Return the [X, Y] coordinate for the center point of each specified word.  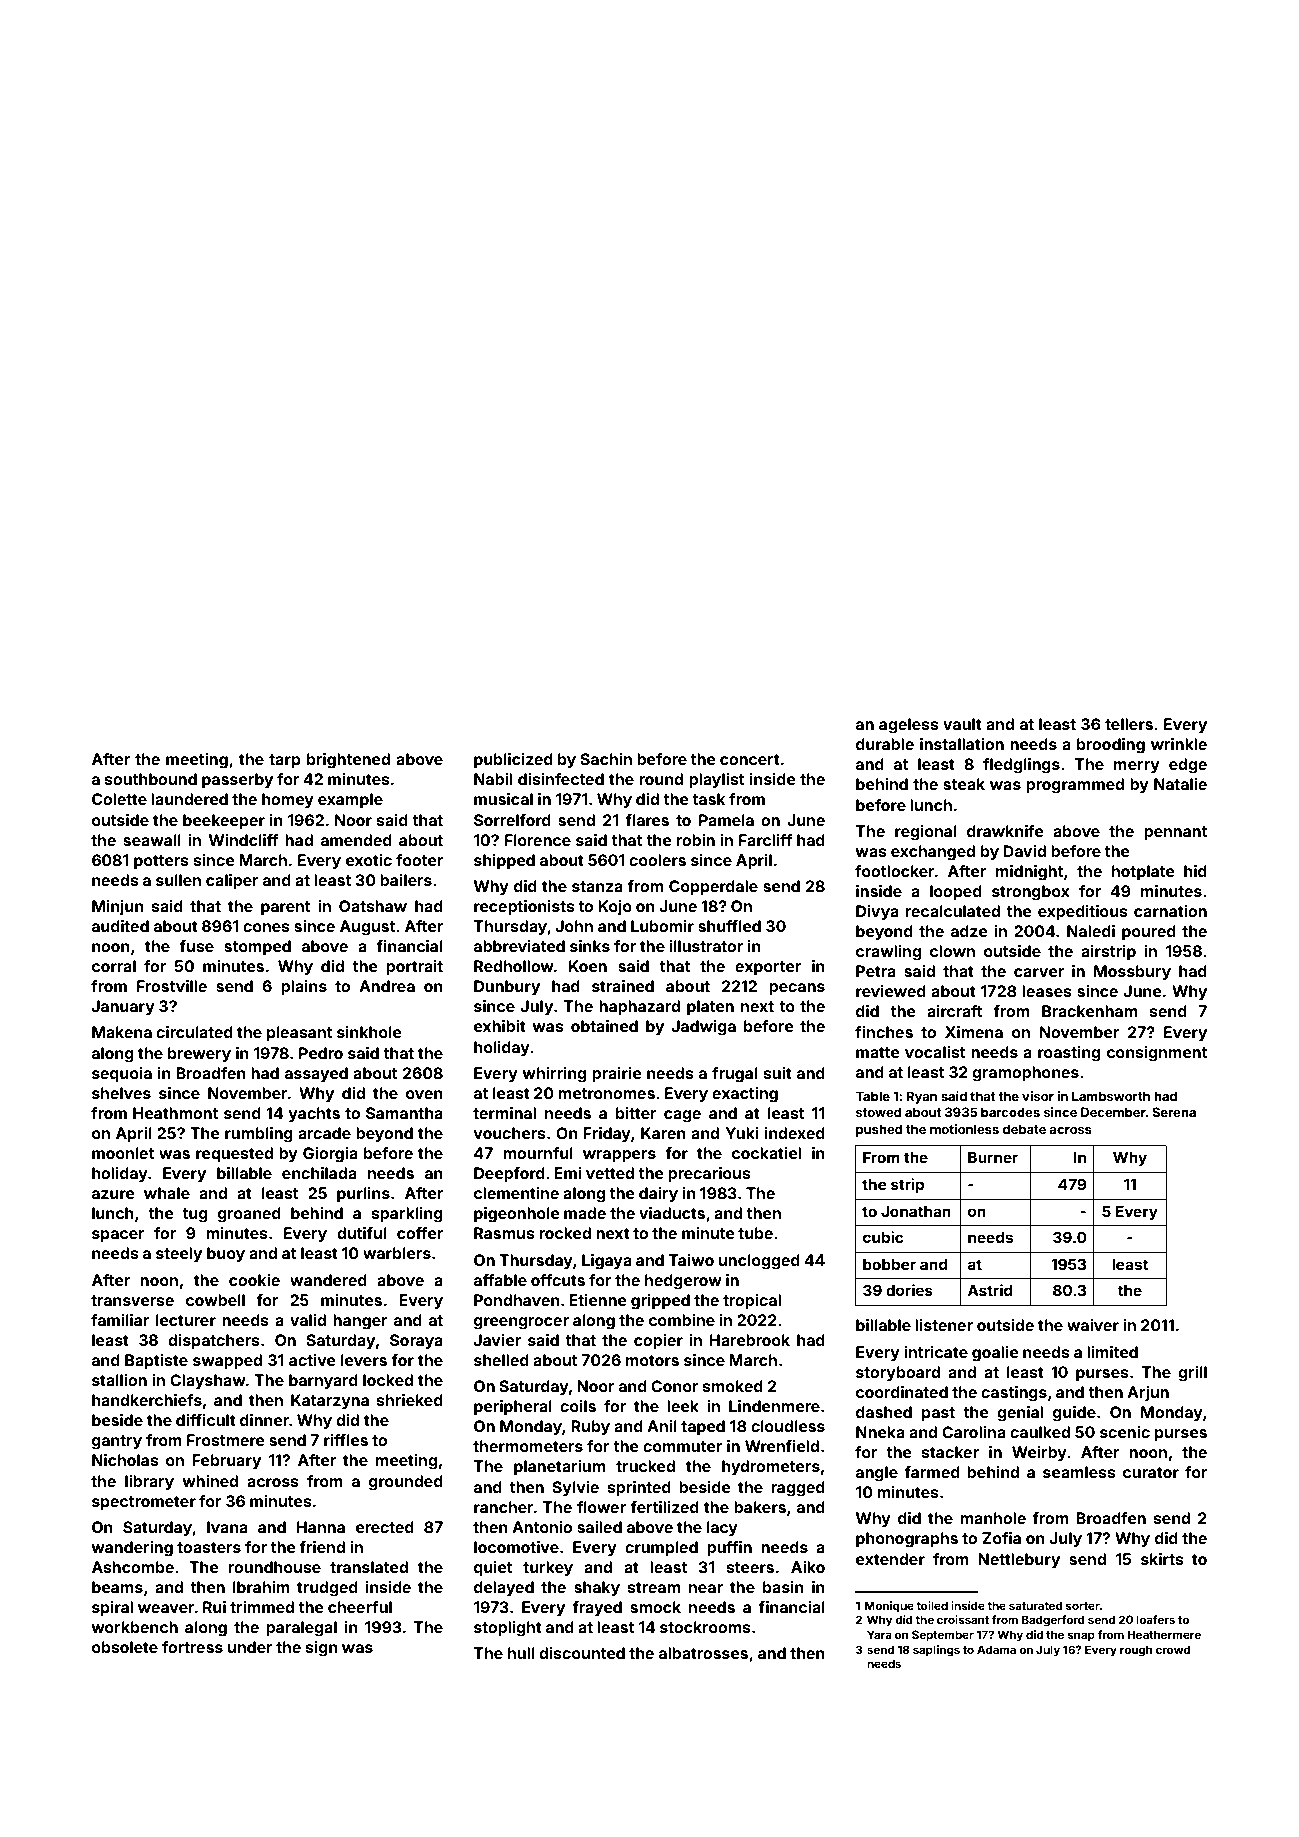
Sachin [606, 759]
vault [962, 724]
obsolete [125, 1647]
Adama [996, 1649]
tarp [285, 761]
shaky [597, 1589]
